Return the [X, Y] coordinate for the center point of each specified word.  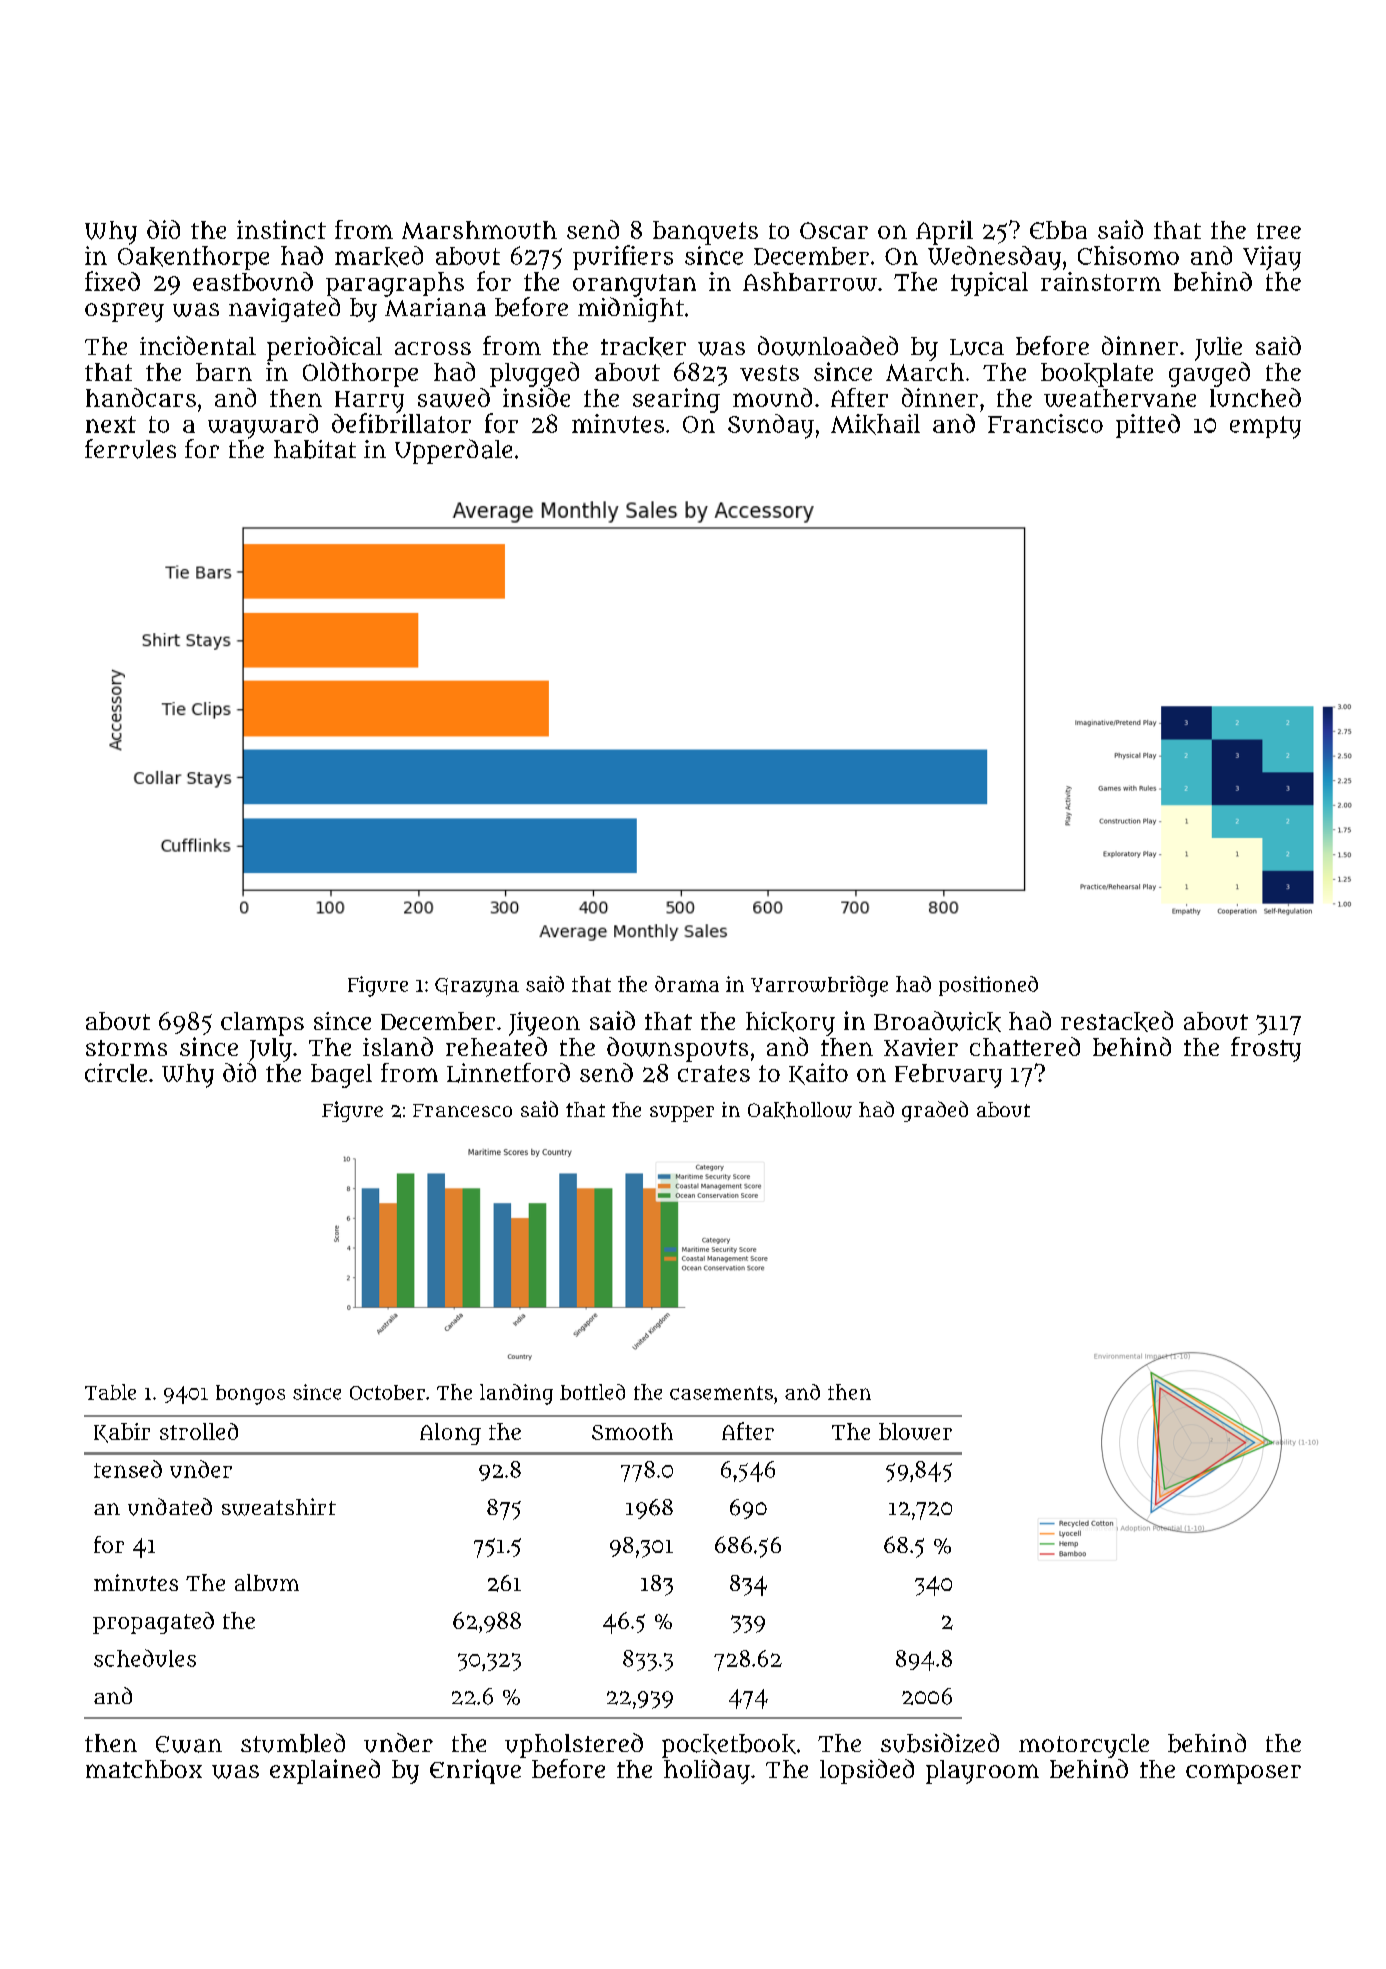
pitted [1148, 426]
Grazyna [477, 987]
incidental [198, 345]
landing [516, 1394]
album [267, 1582]
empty [1265, 427]
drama [687, 984]
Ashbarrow [810, 281]
